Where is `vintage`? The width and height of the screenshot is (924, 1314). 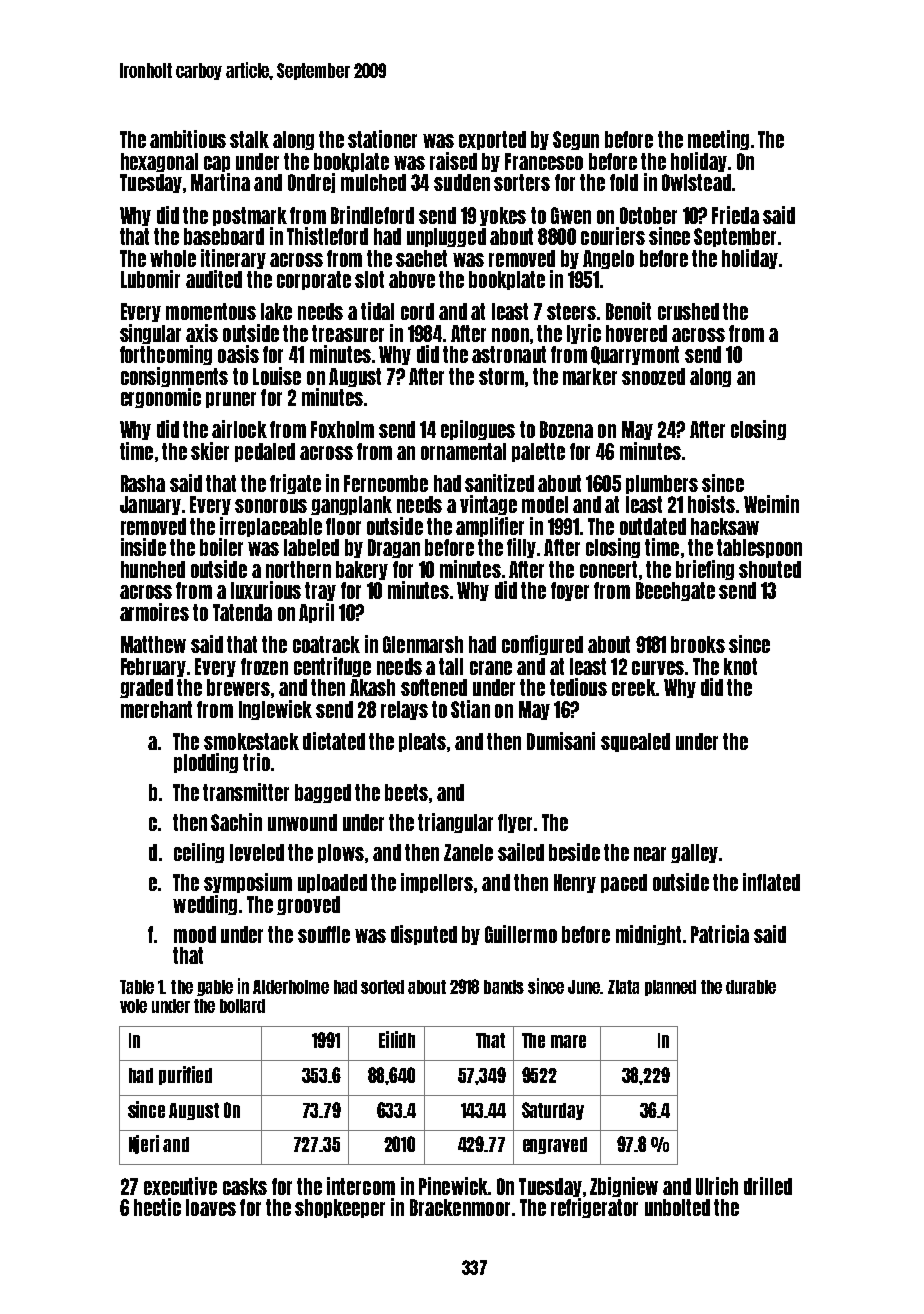 vintage is located at coordinates (488, 505).
